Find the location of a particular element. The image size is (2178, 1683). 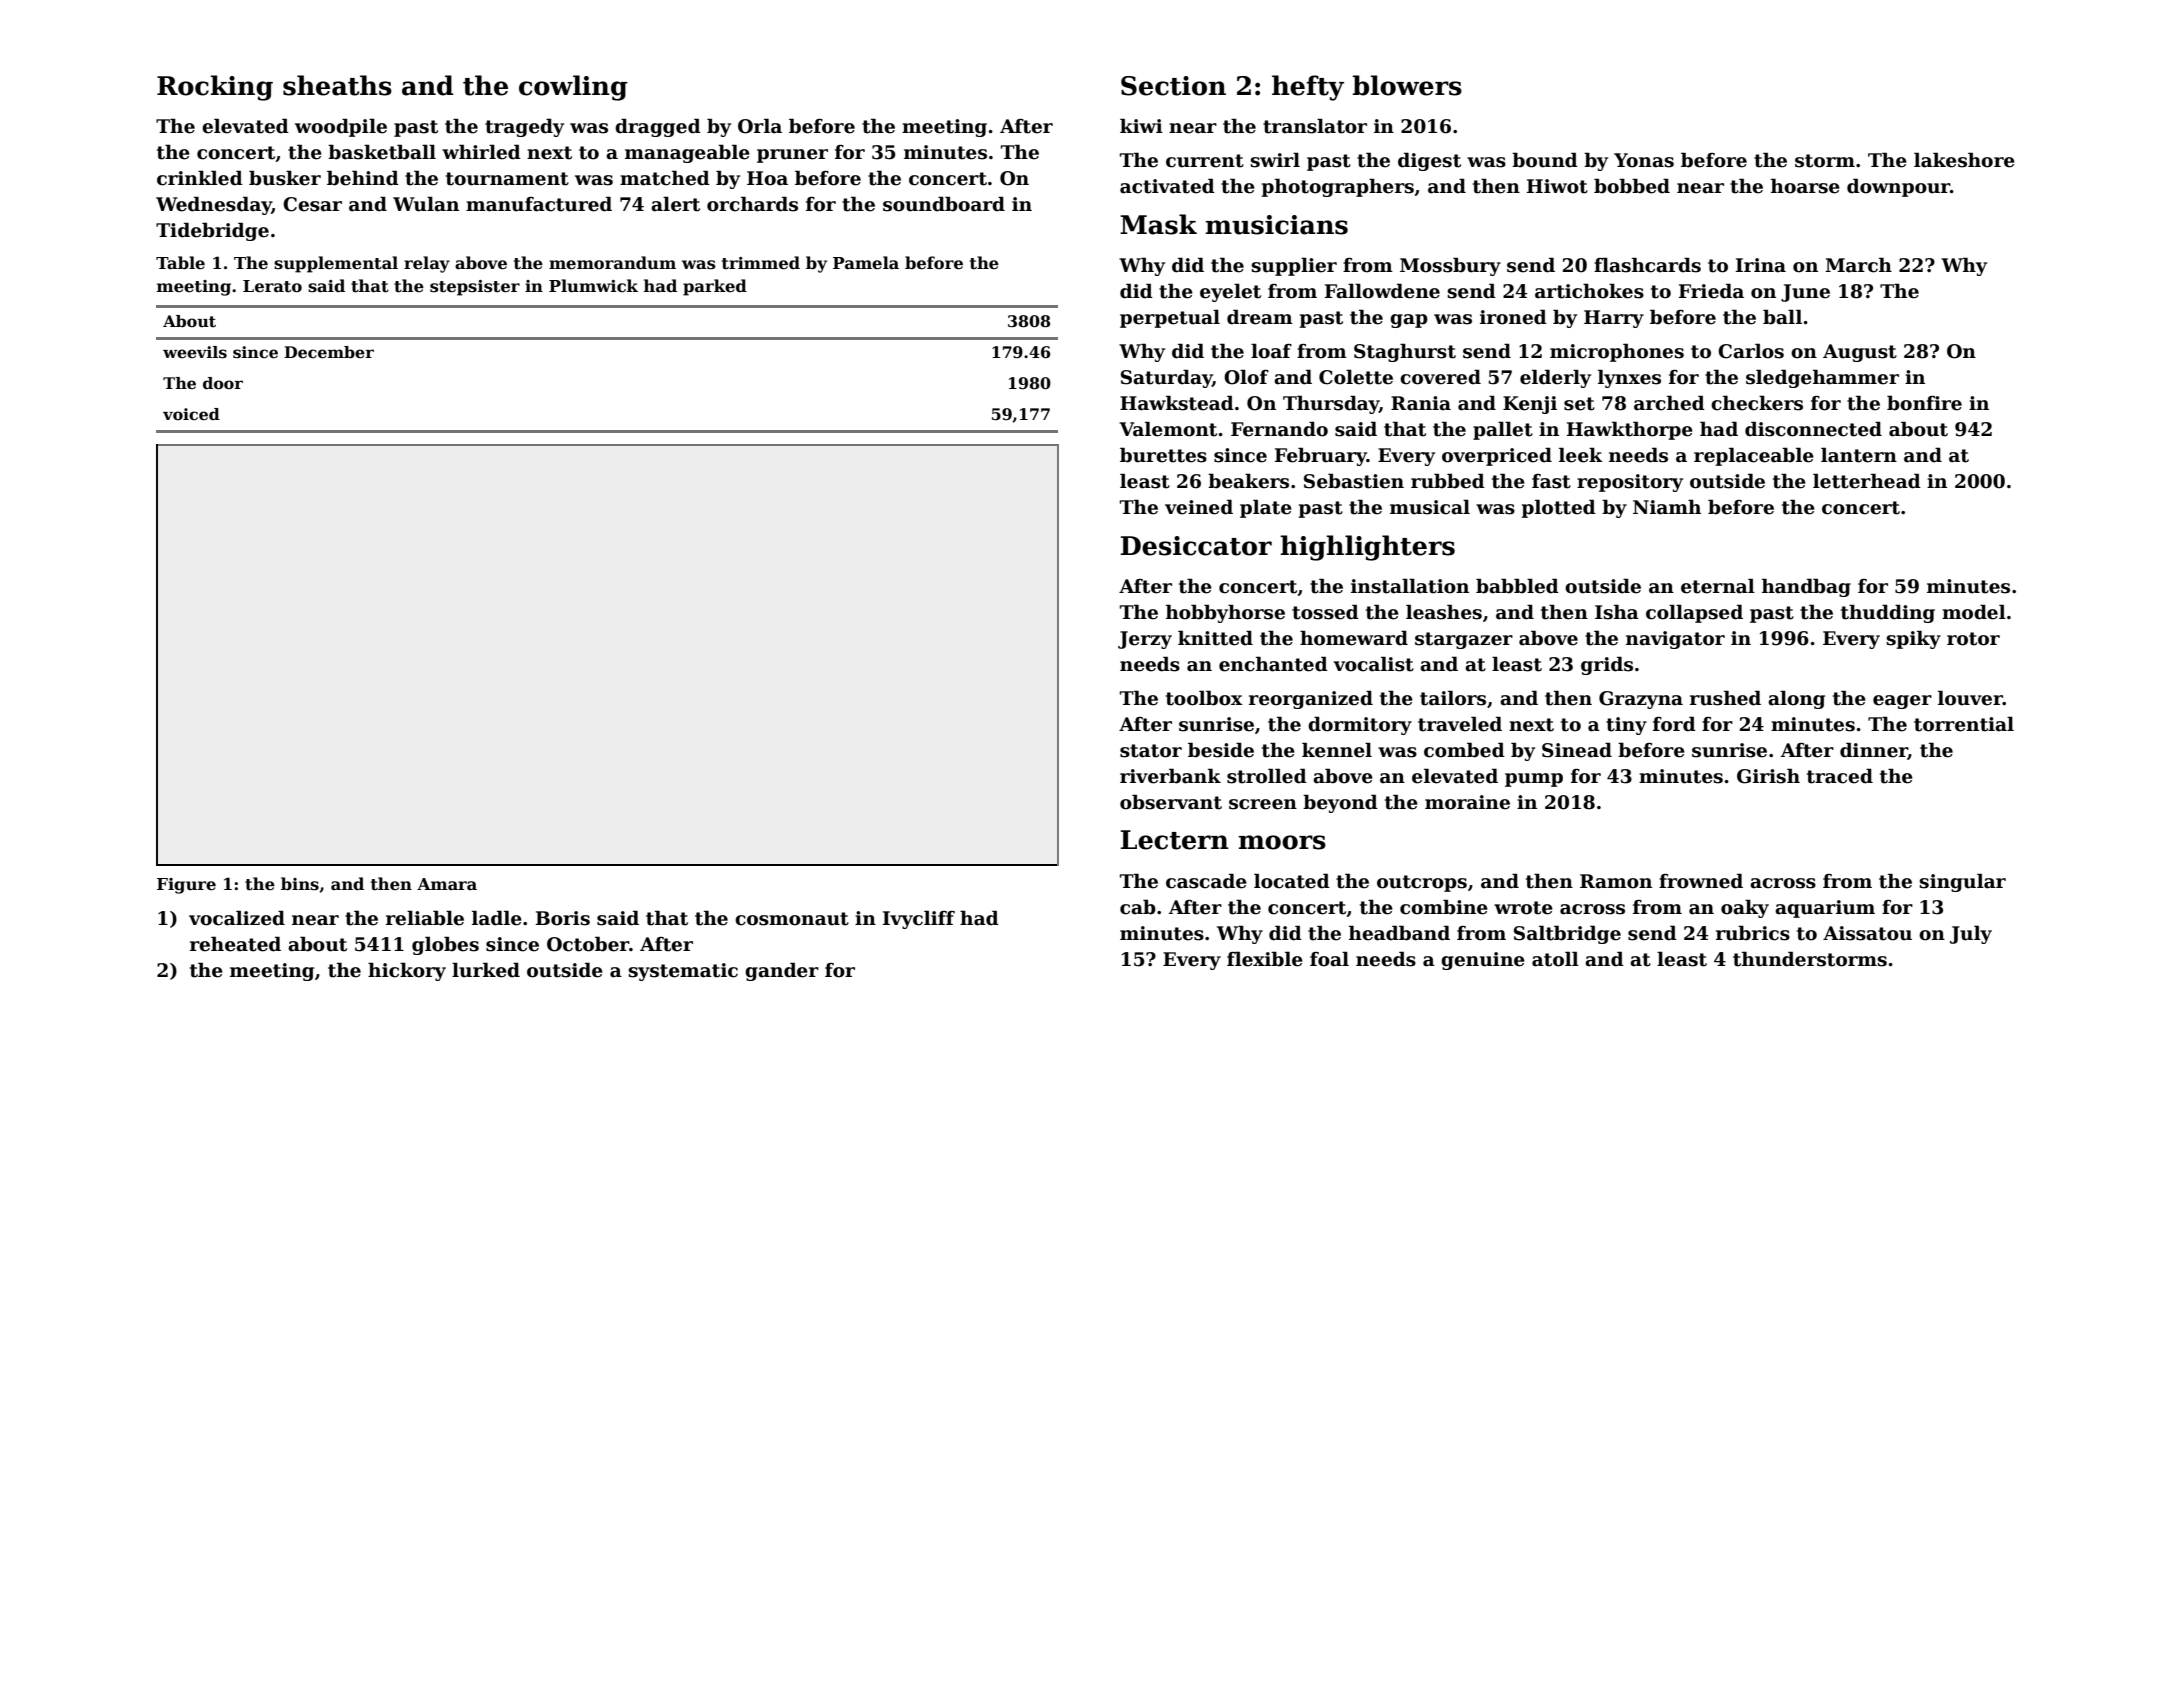

hefty is located at coordinates (1308, 88).
